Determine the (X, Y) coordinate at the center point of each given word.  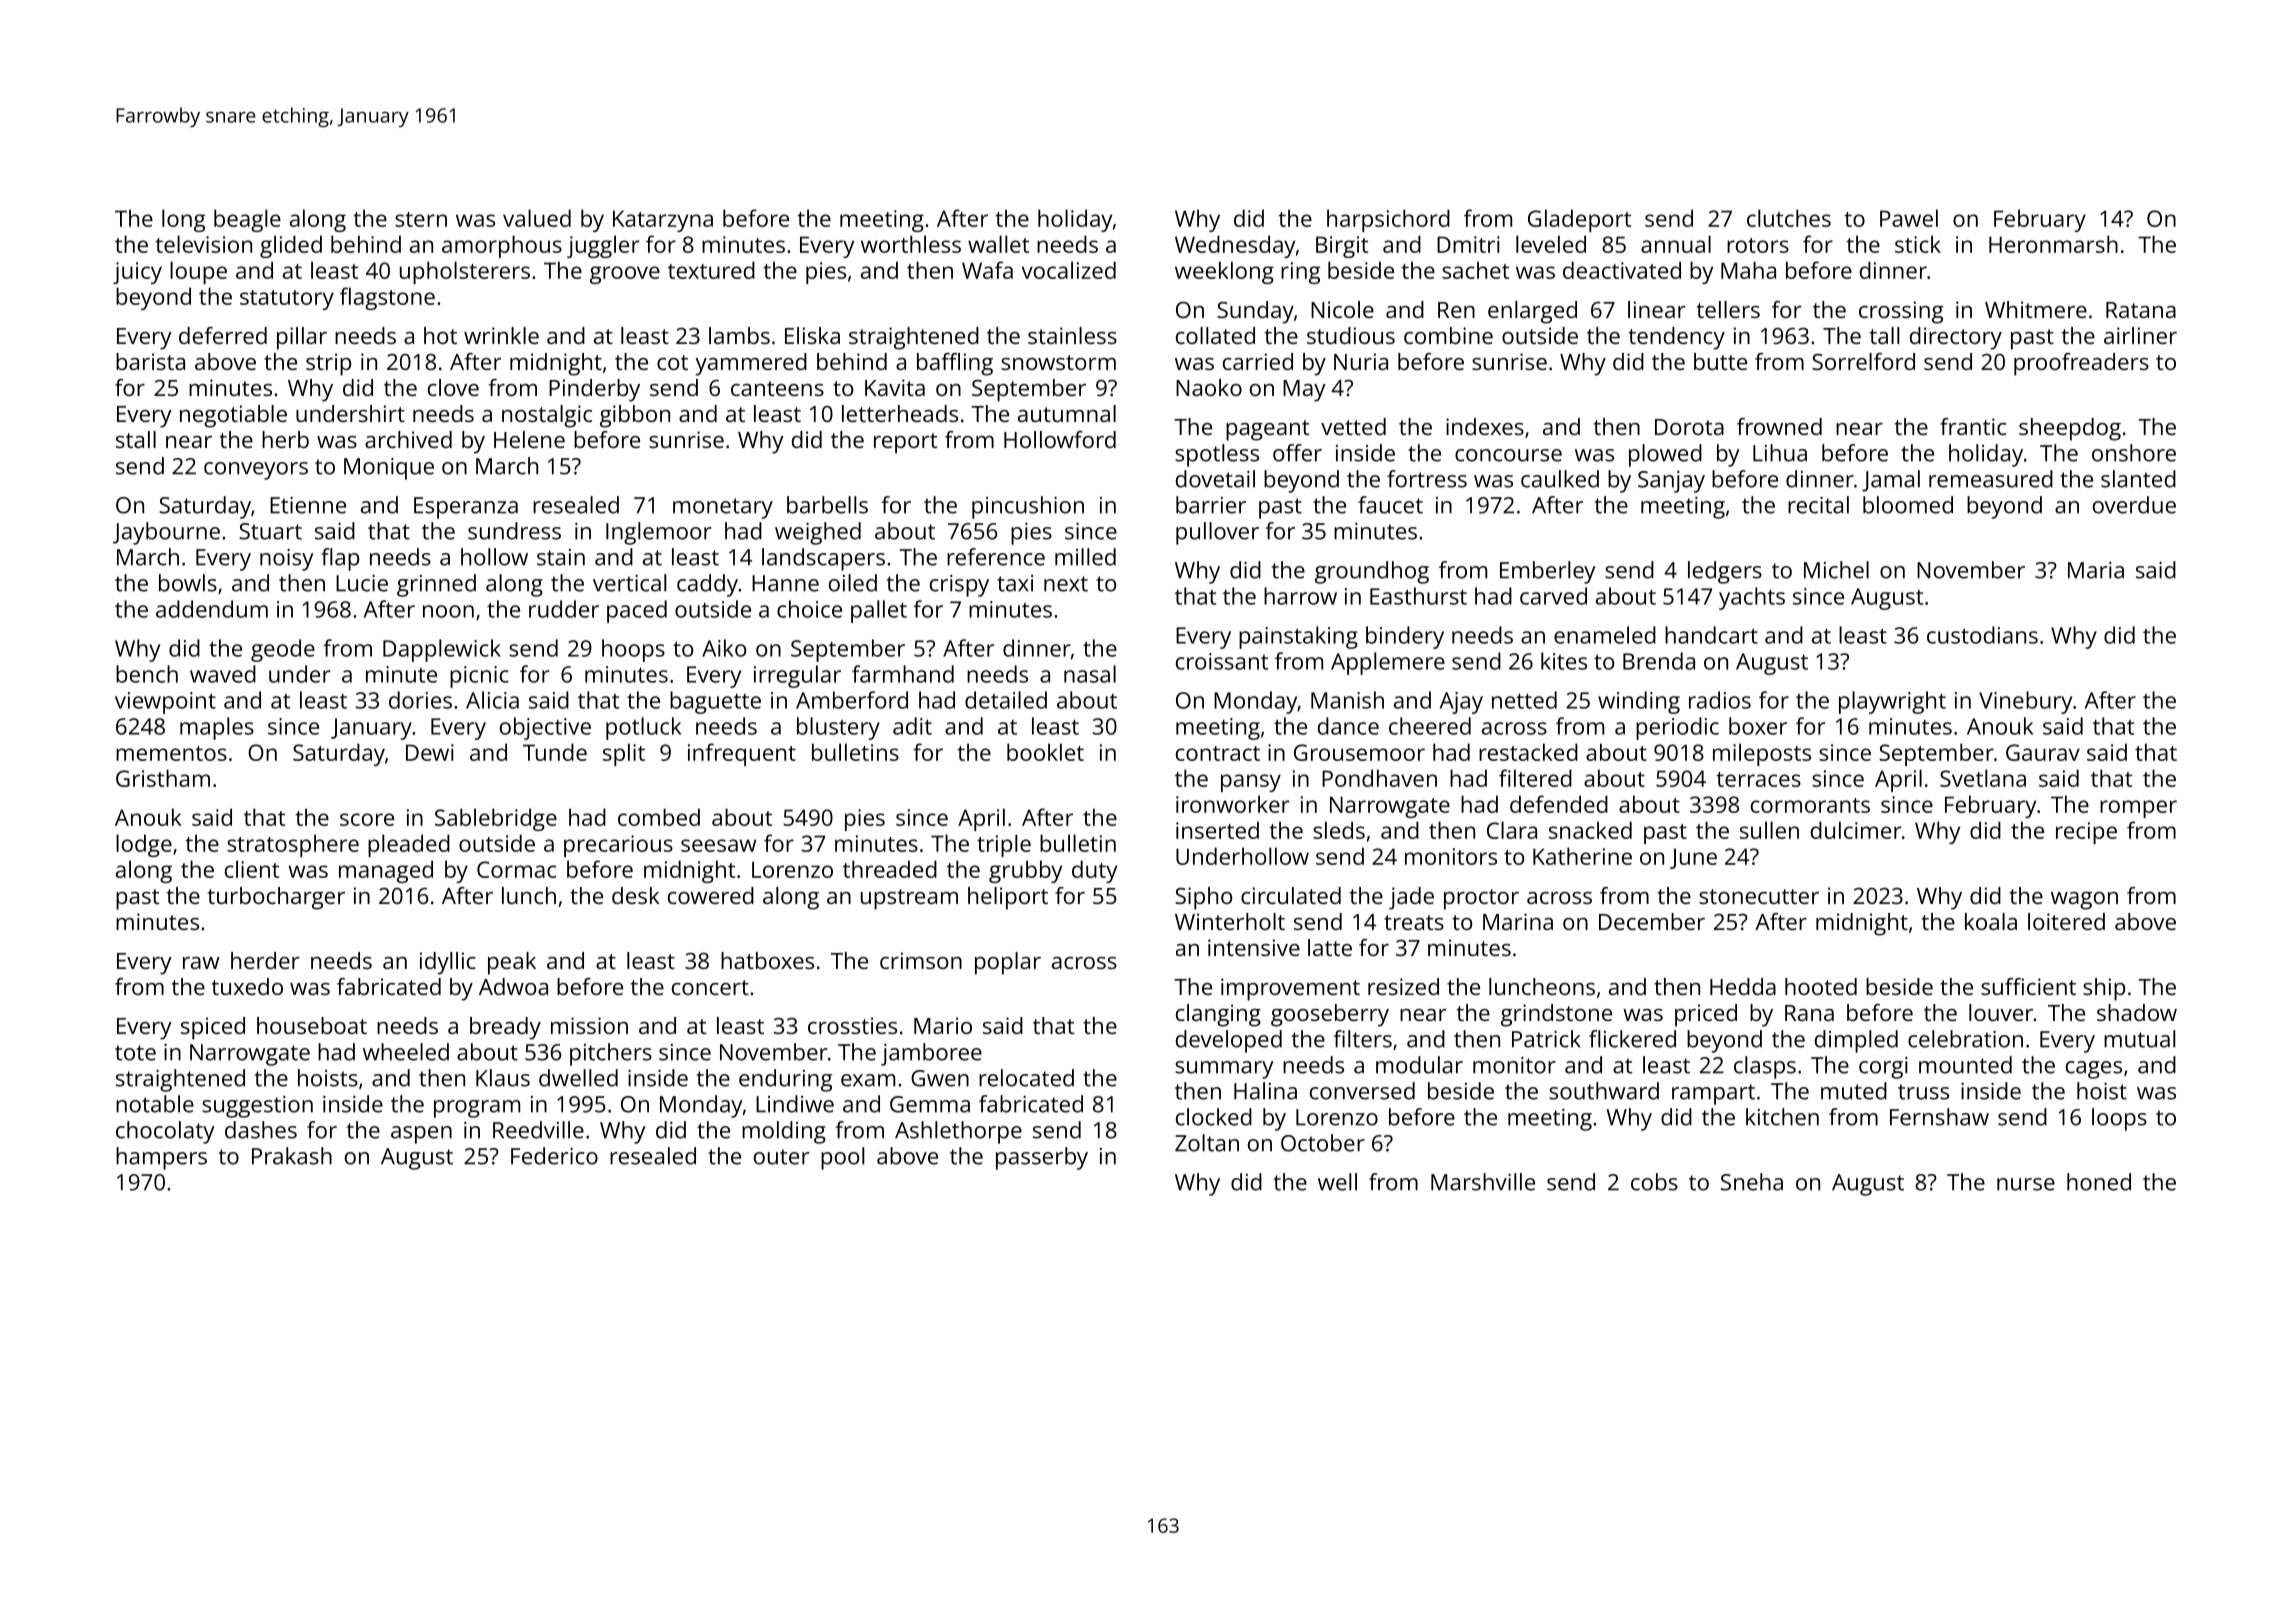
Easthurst (1418, 596)
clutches (1789, 218)
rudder (564, 609)
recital (1818, 505)
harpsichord (1388, 220)
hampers (161, 1158)
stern (421, 219)
